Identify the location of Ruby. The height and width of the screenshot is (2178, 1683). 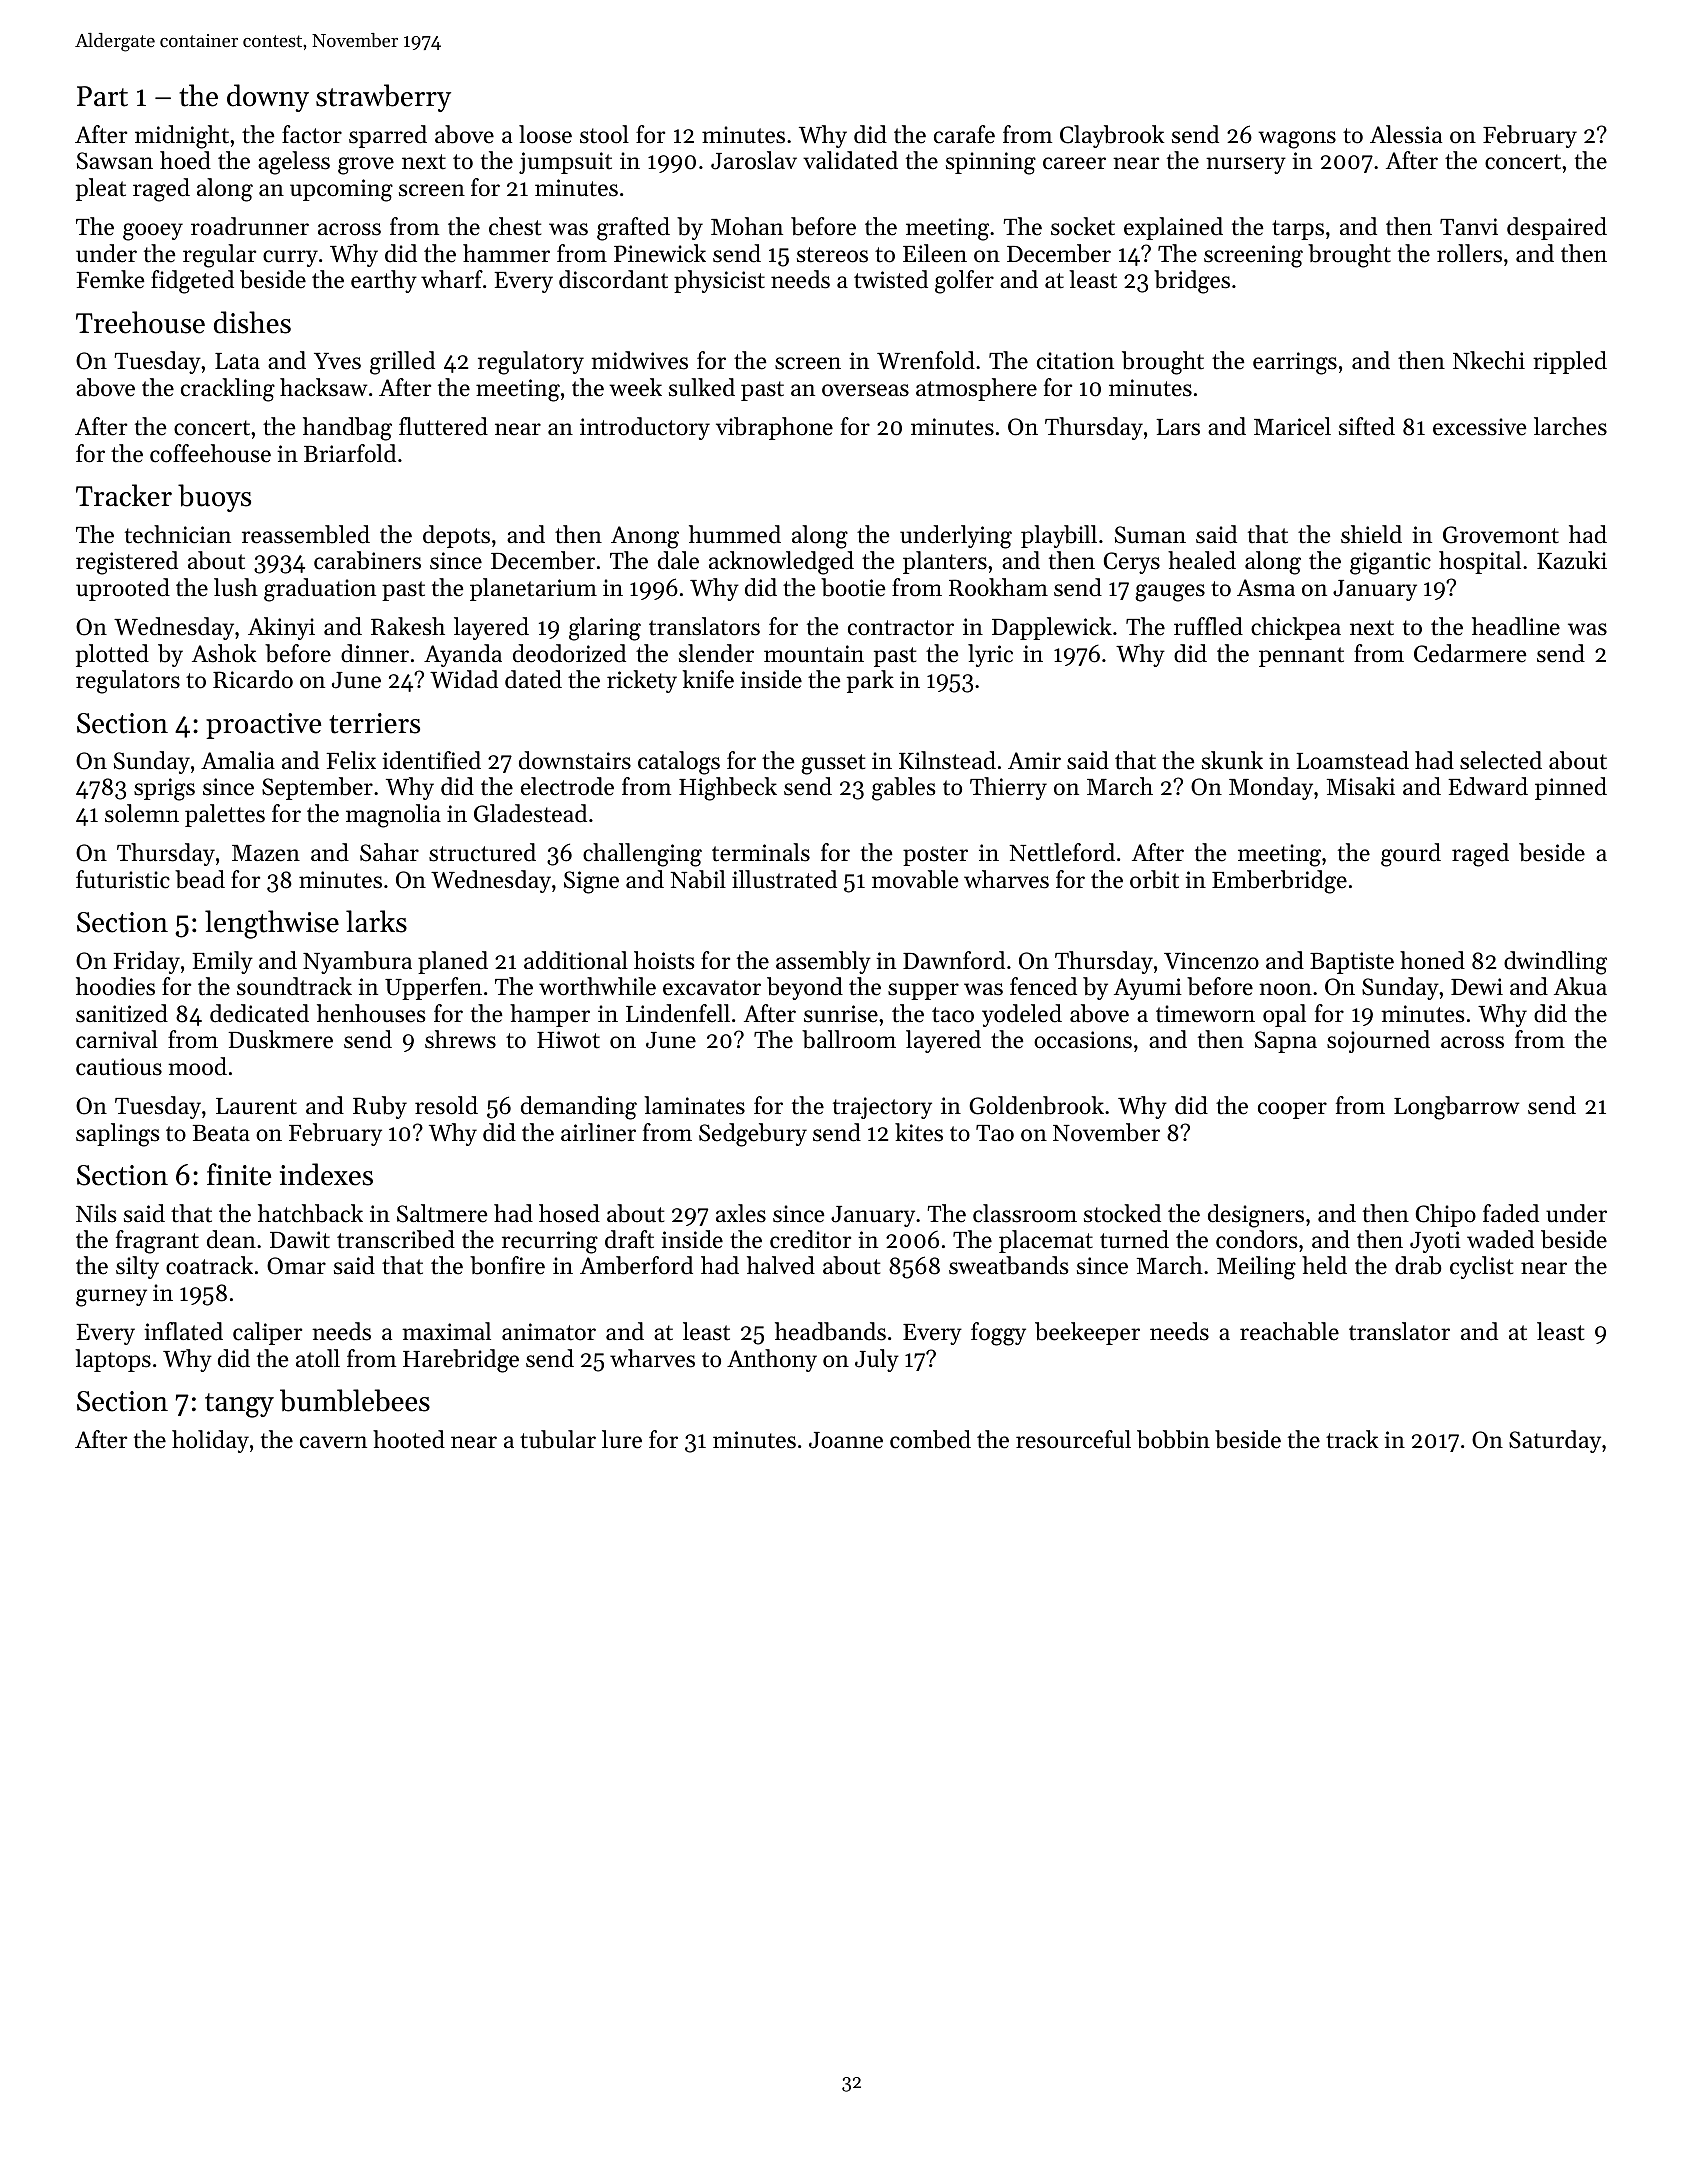
(380, 1107).
